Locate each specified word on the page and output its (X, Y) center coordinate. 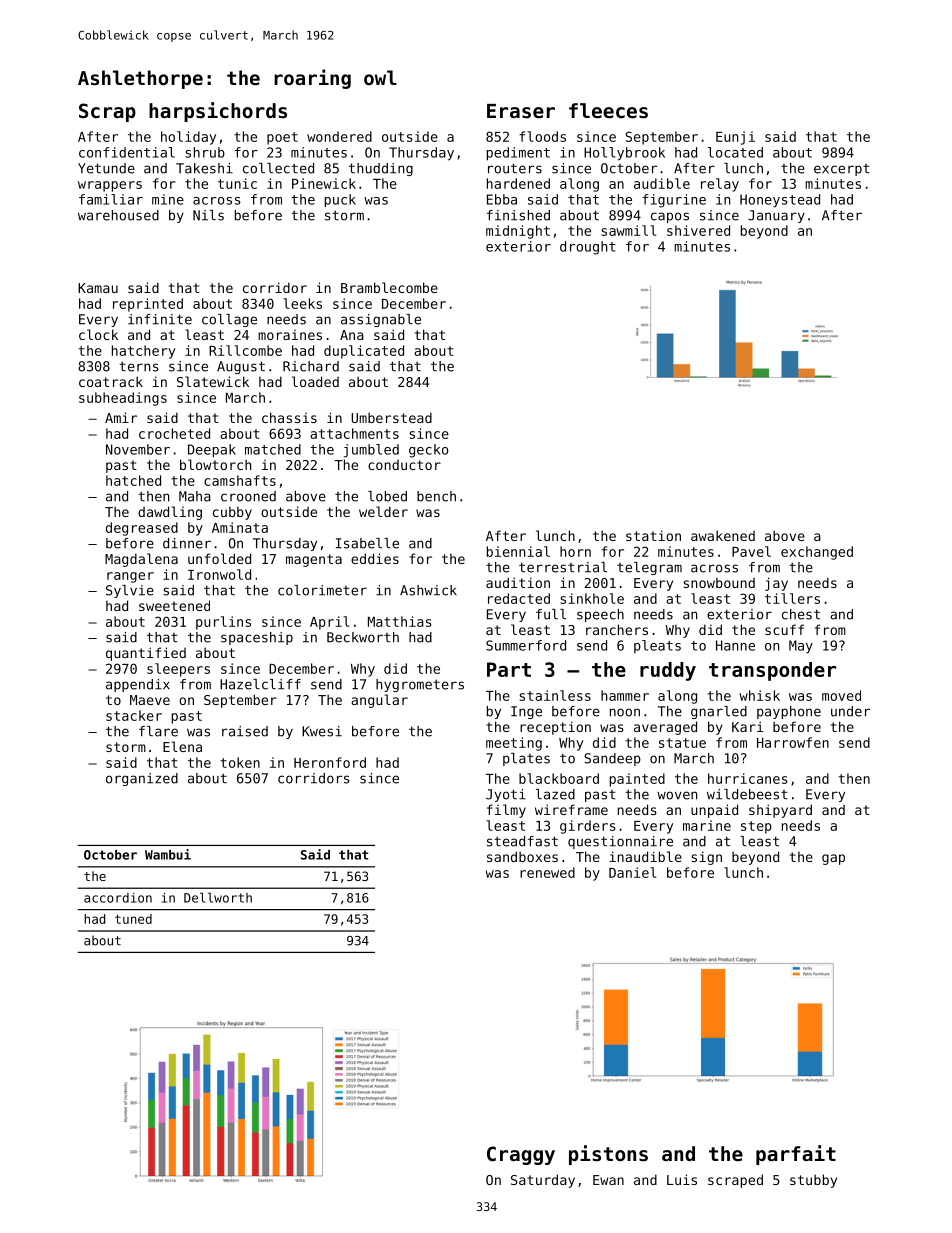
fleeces (608, 111)
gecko (428, 451)
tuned (133, 919)
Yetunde (106, 168)
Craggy (521, 1155)
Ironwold (219, 574)
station (653, 535)
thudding (381, 169)
